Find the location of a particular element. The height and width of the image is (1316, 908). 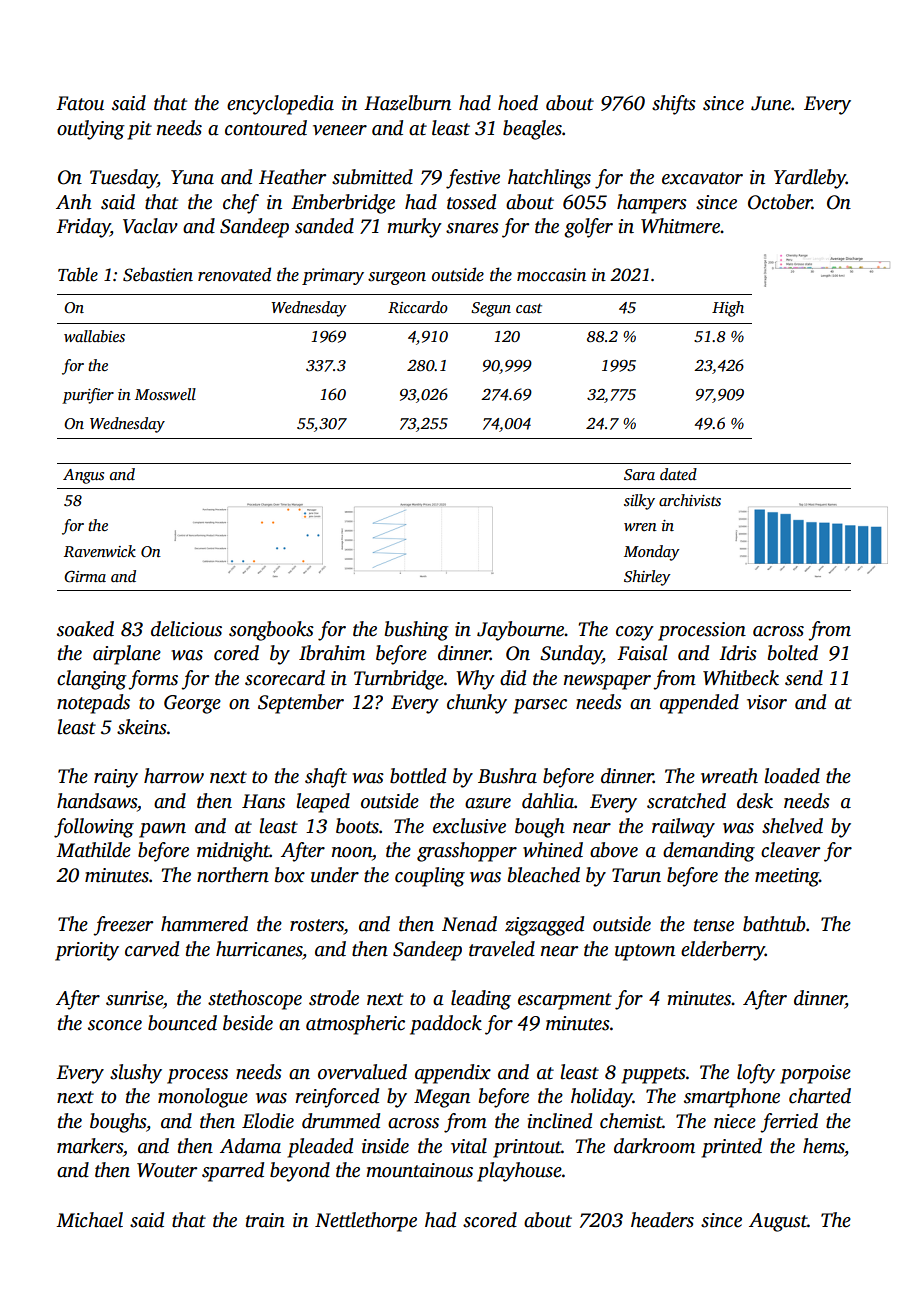

scorecard is located at coordinates (285, 678).
